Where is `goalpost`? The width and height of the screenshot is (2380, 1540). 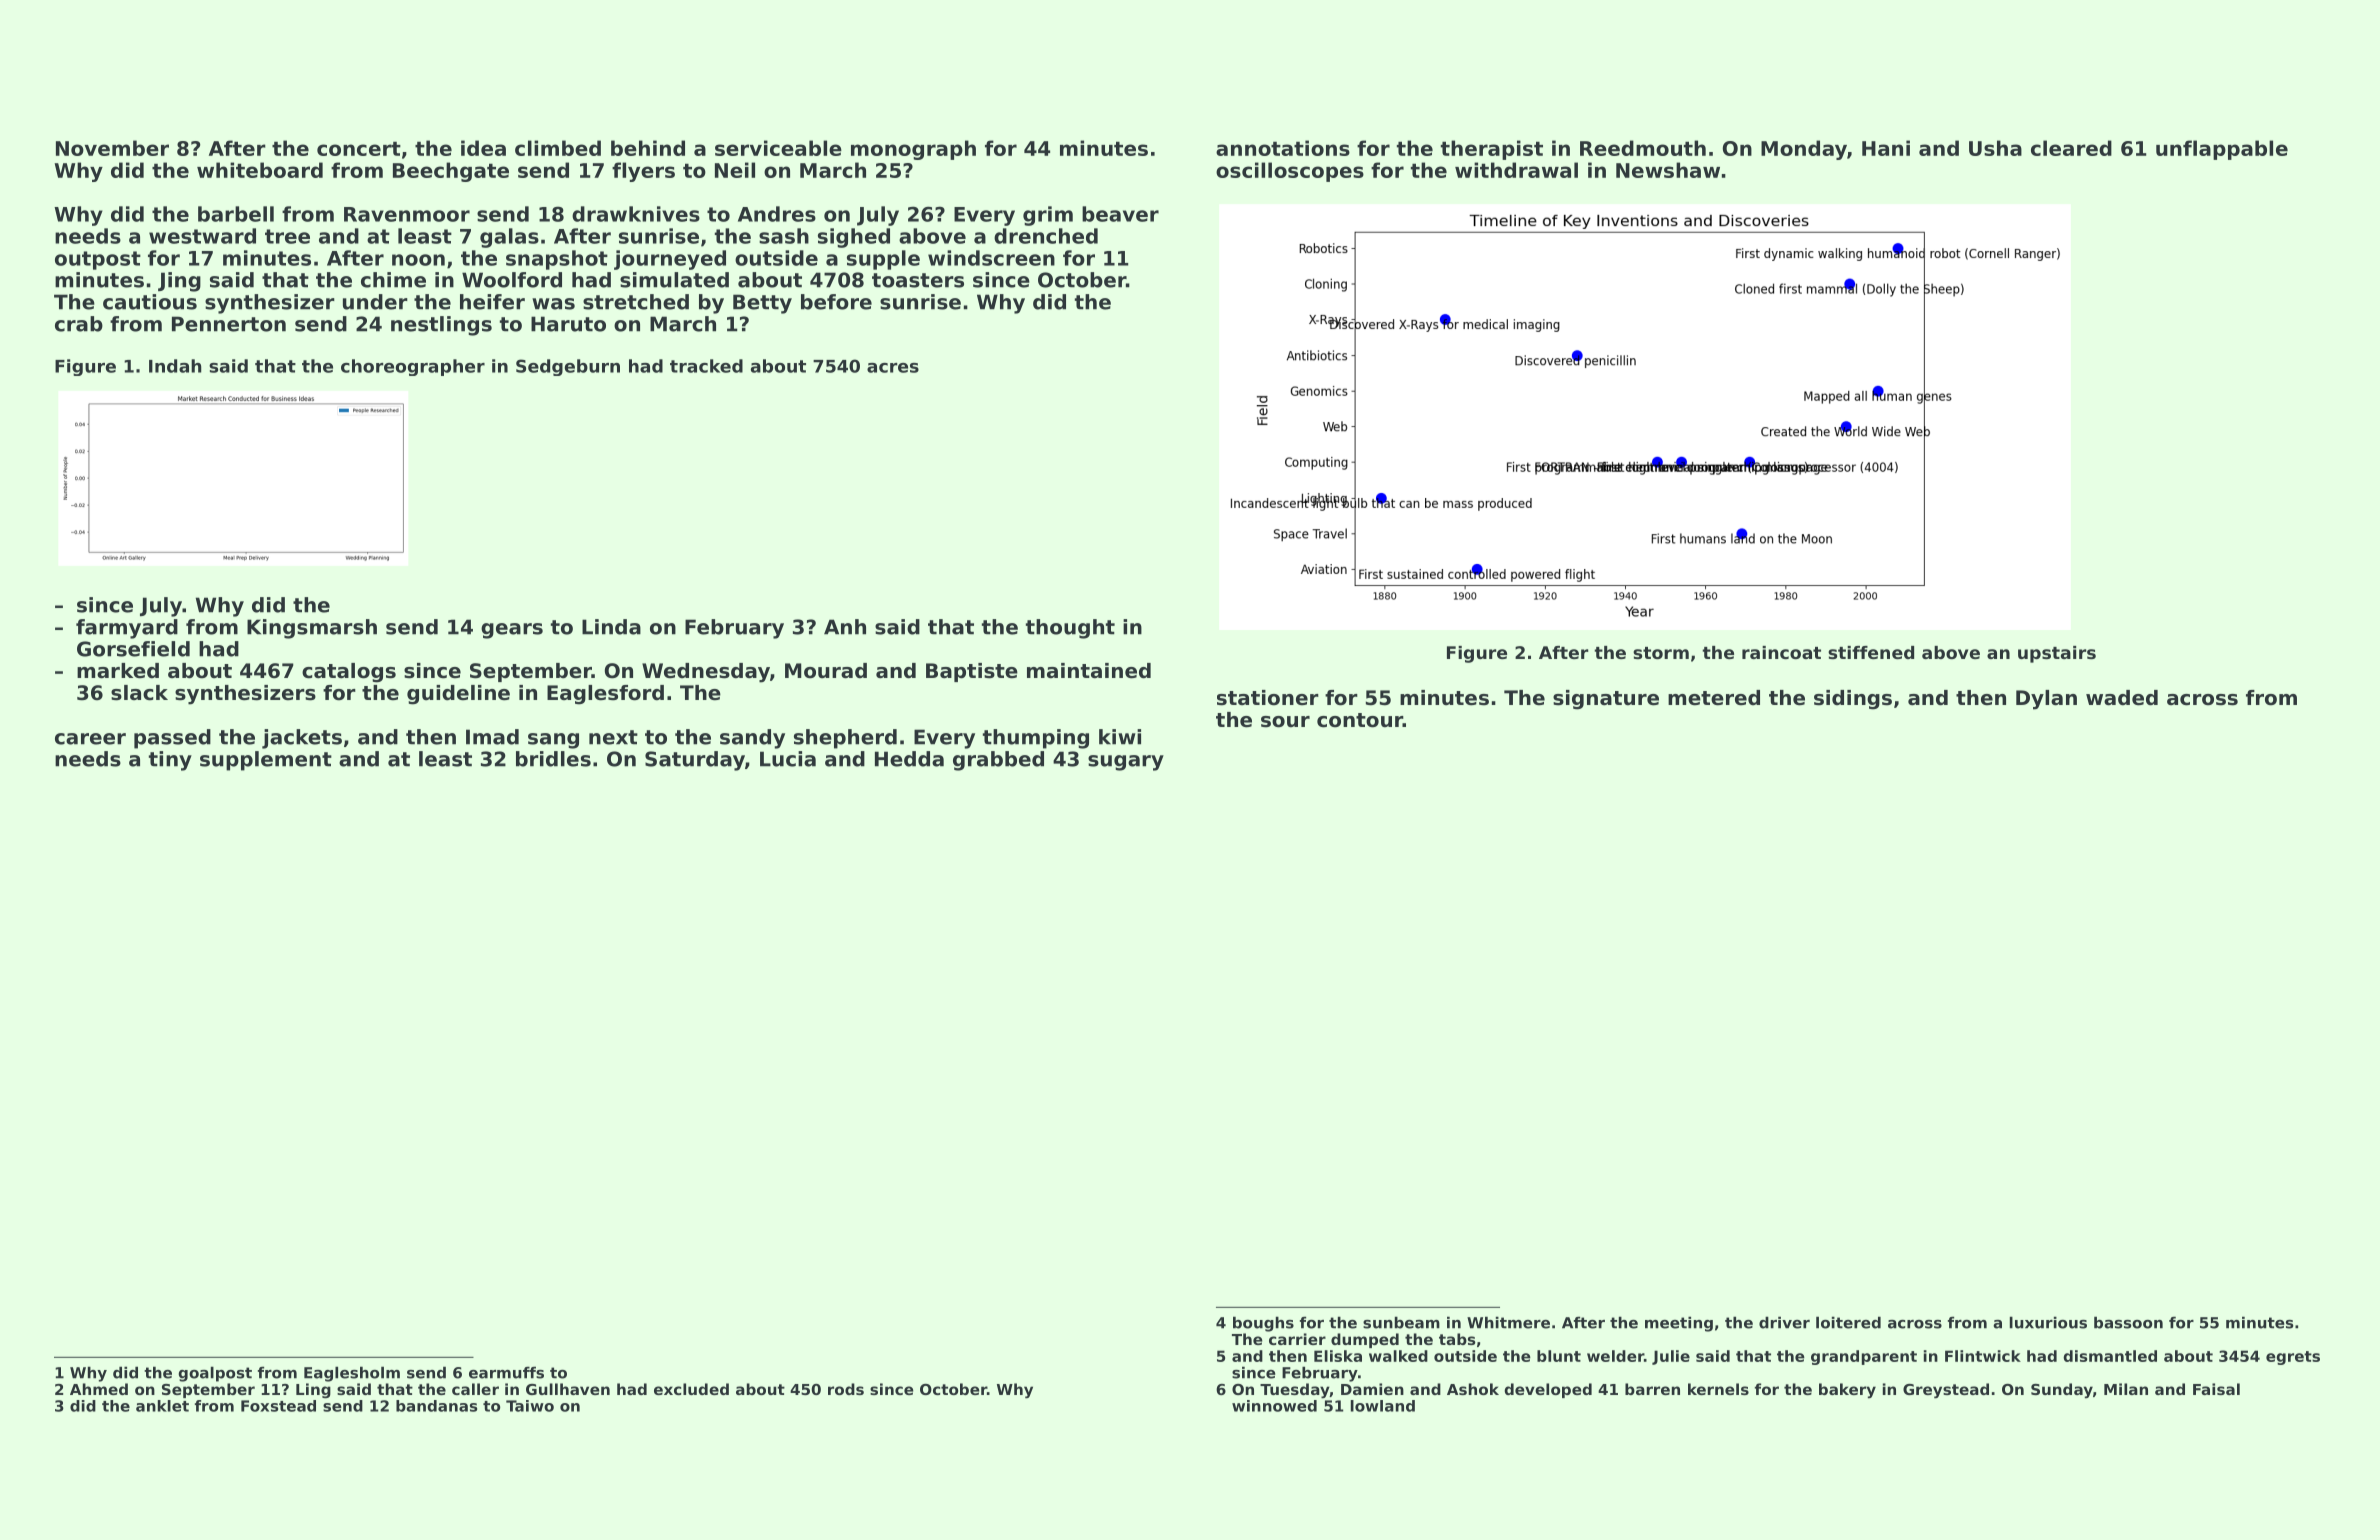
goalpost is located at coordinates (215, 1374).
